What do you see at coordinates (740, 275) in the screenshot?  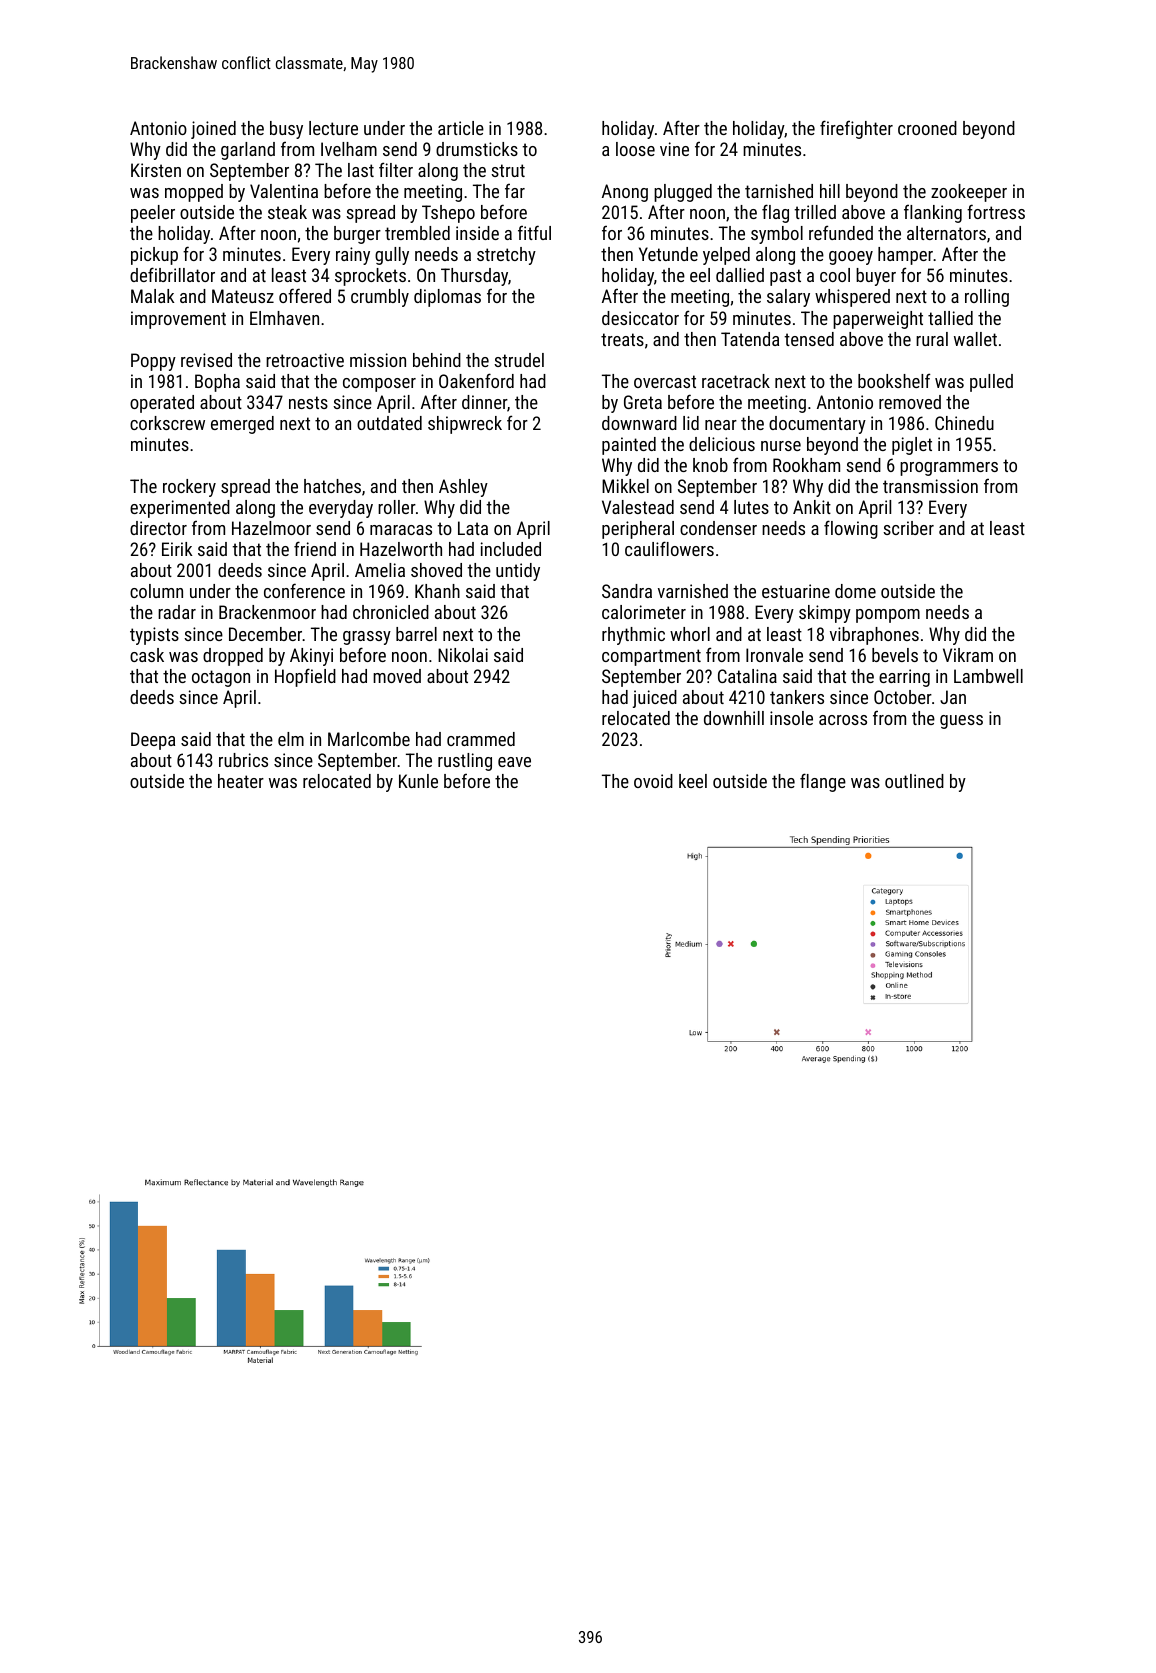 I see `dallied` at bounding box center [740, 275].
